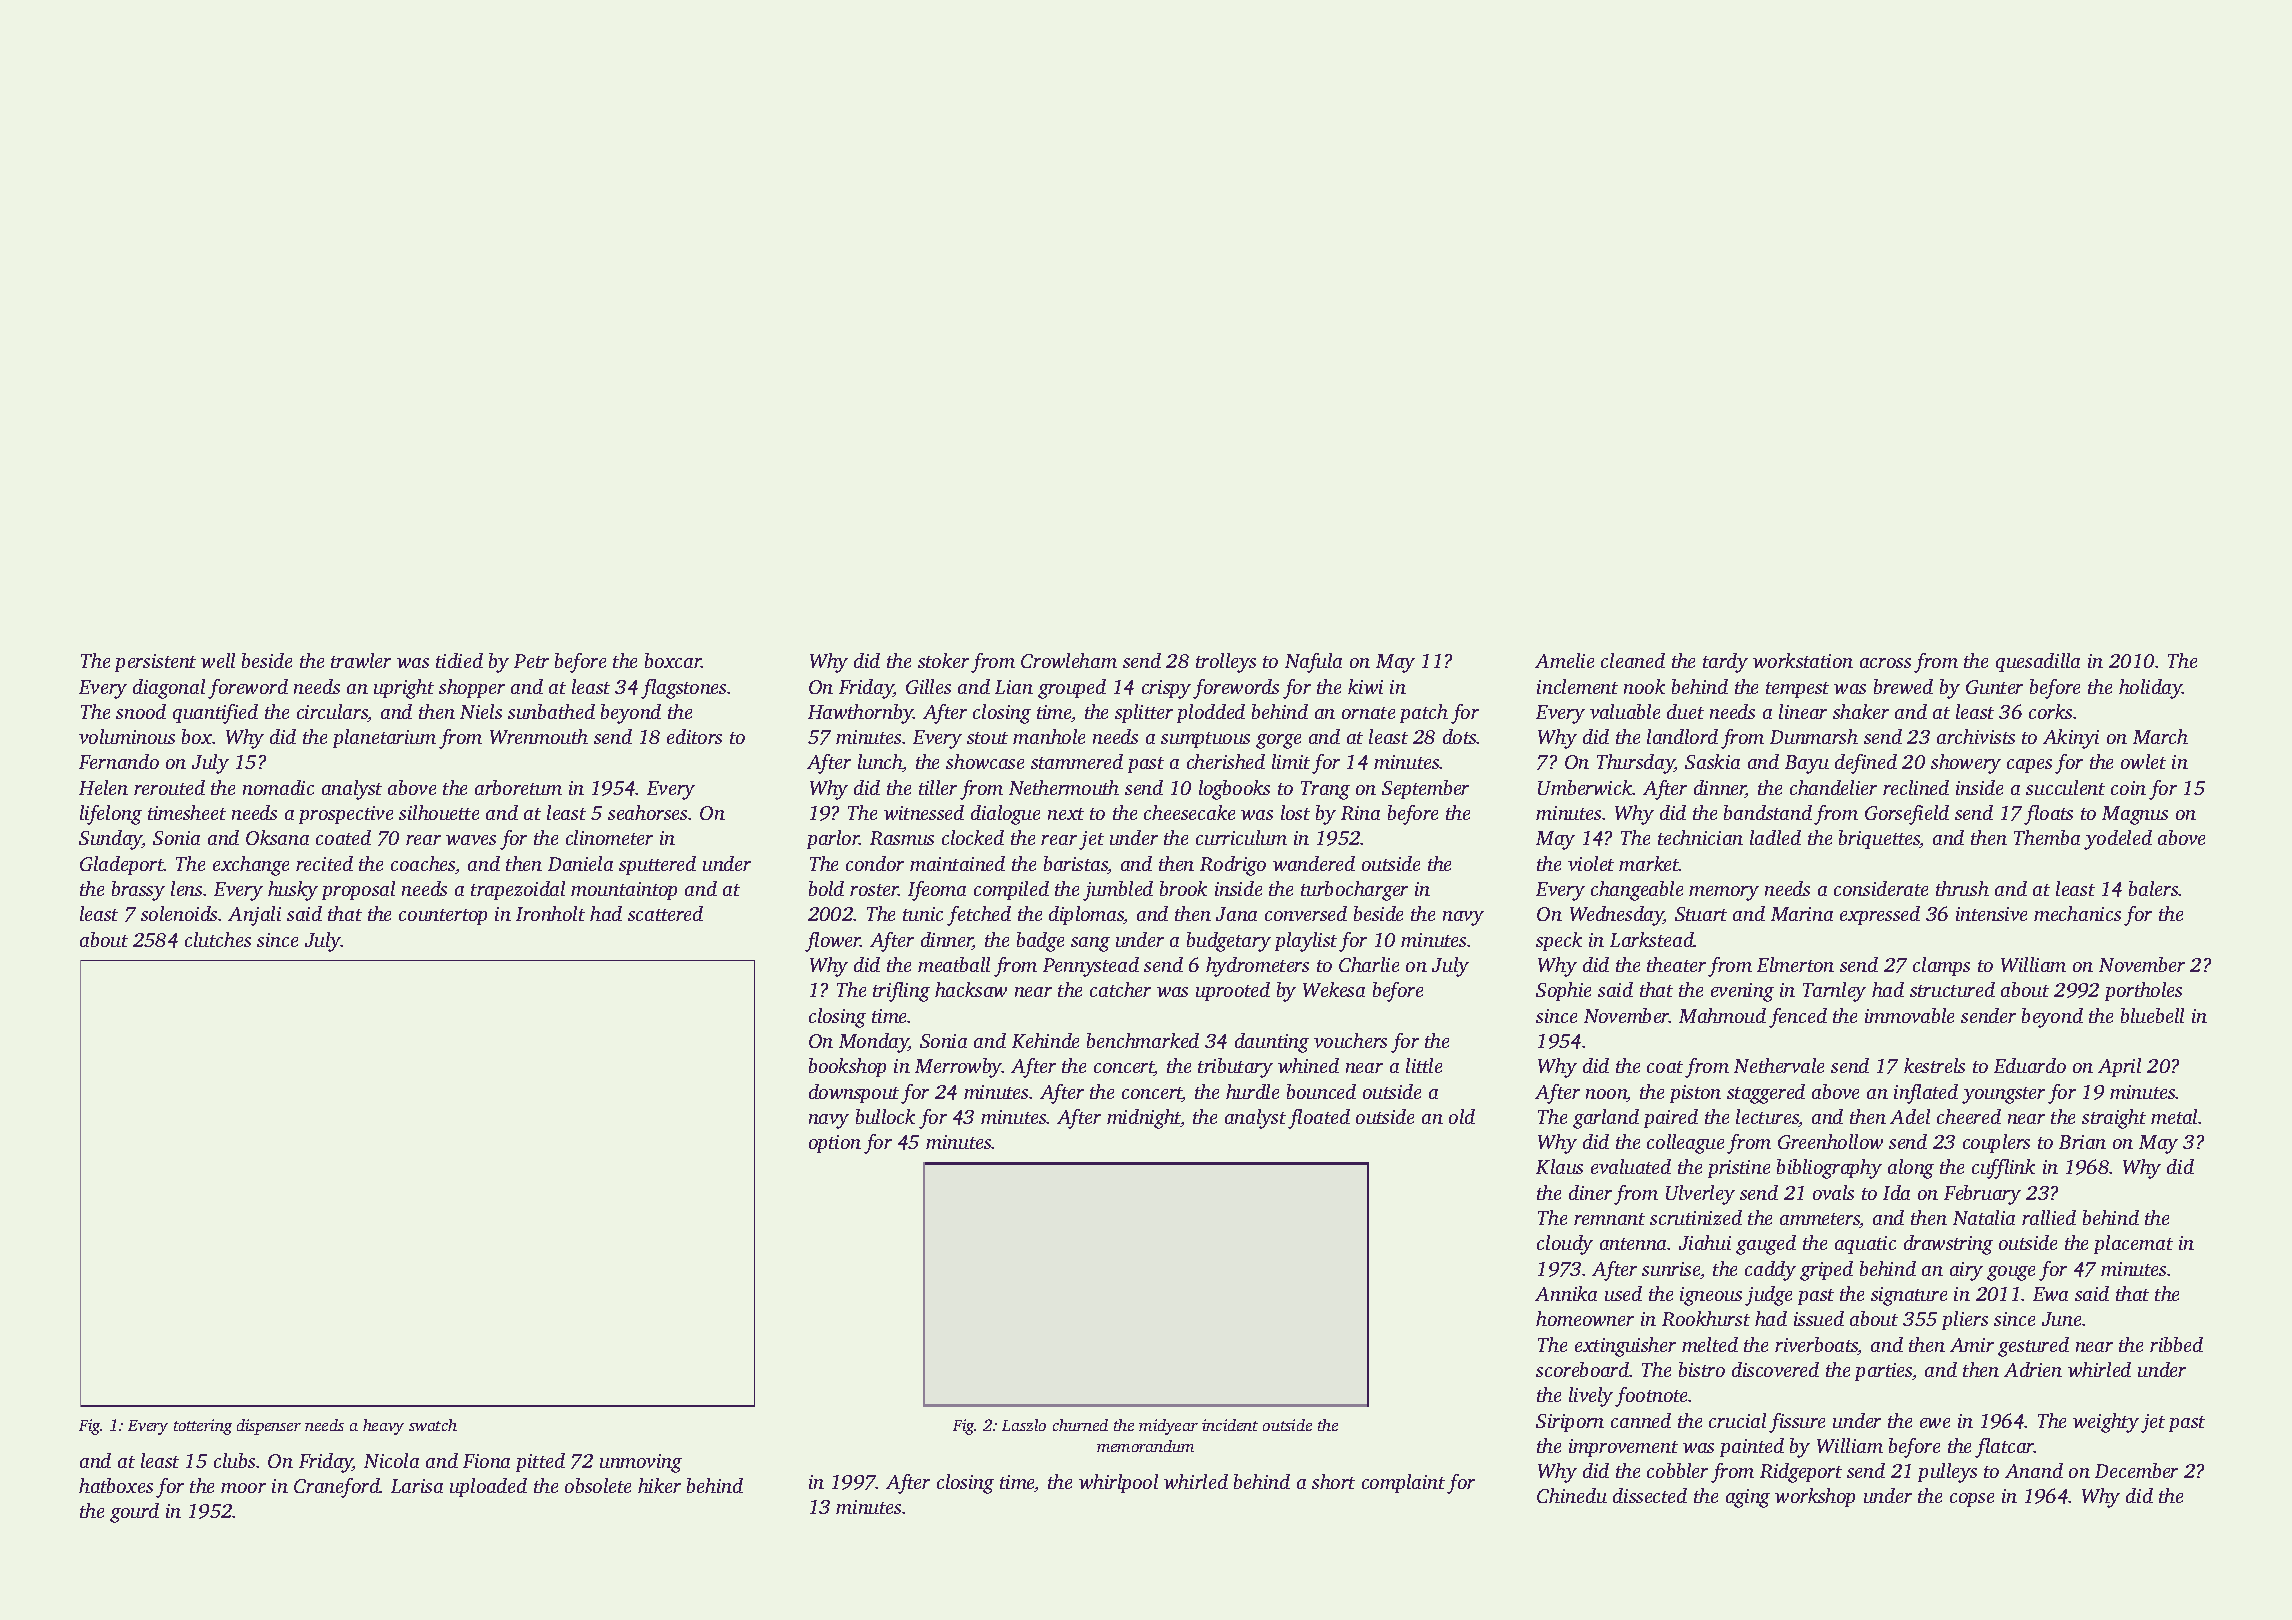 This screenshot has height=1620, width=2292. Describe the element at coordinates (854, 1093) in the screenshot. I see `downspout` at that location.
